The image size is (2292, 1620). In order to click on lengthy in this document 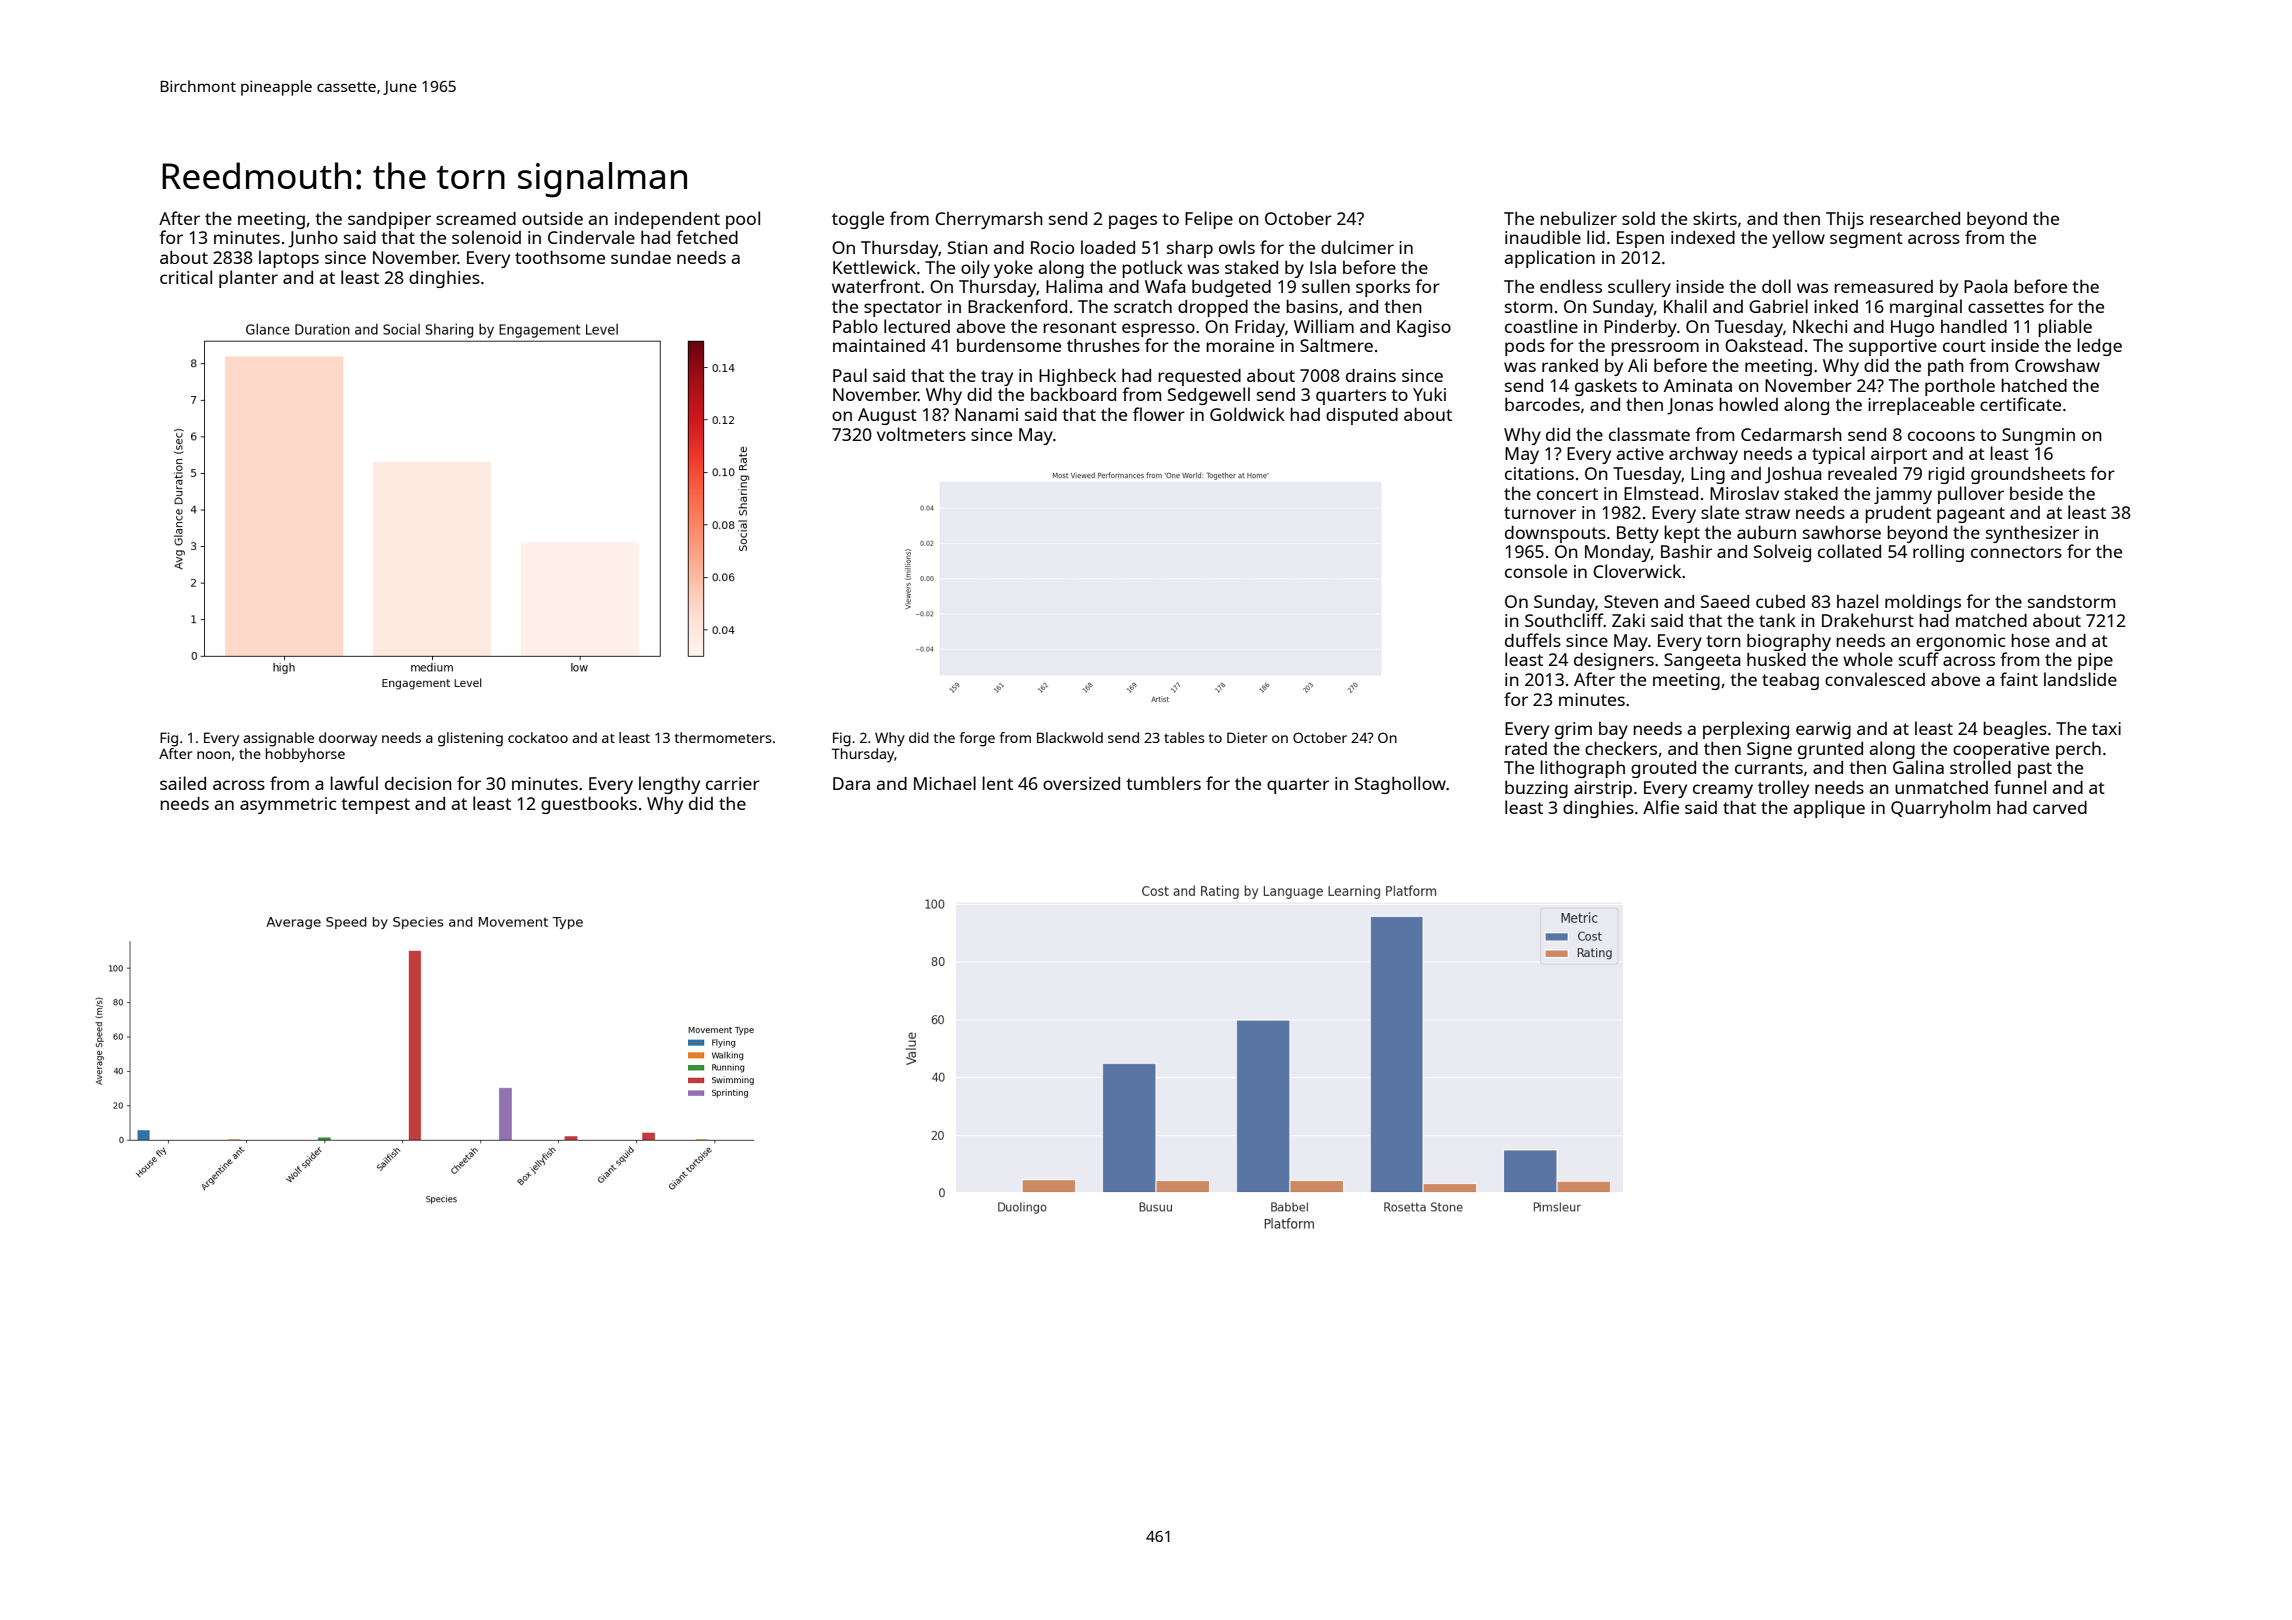, I will do `click(669, 785)`.
